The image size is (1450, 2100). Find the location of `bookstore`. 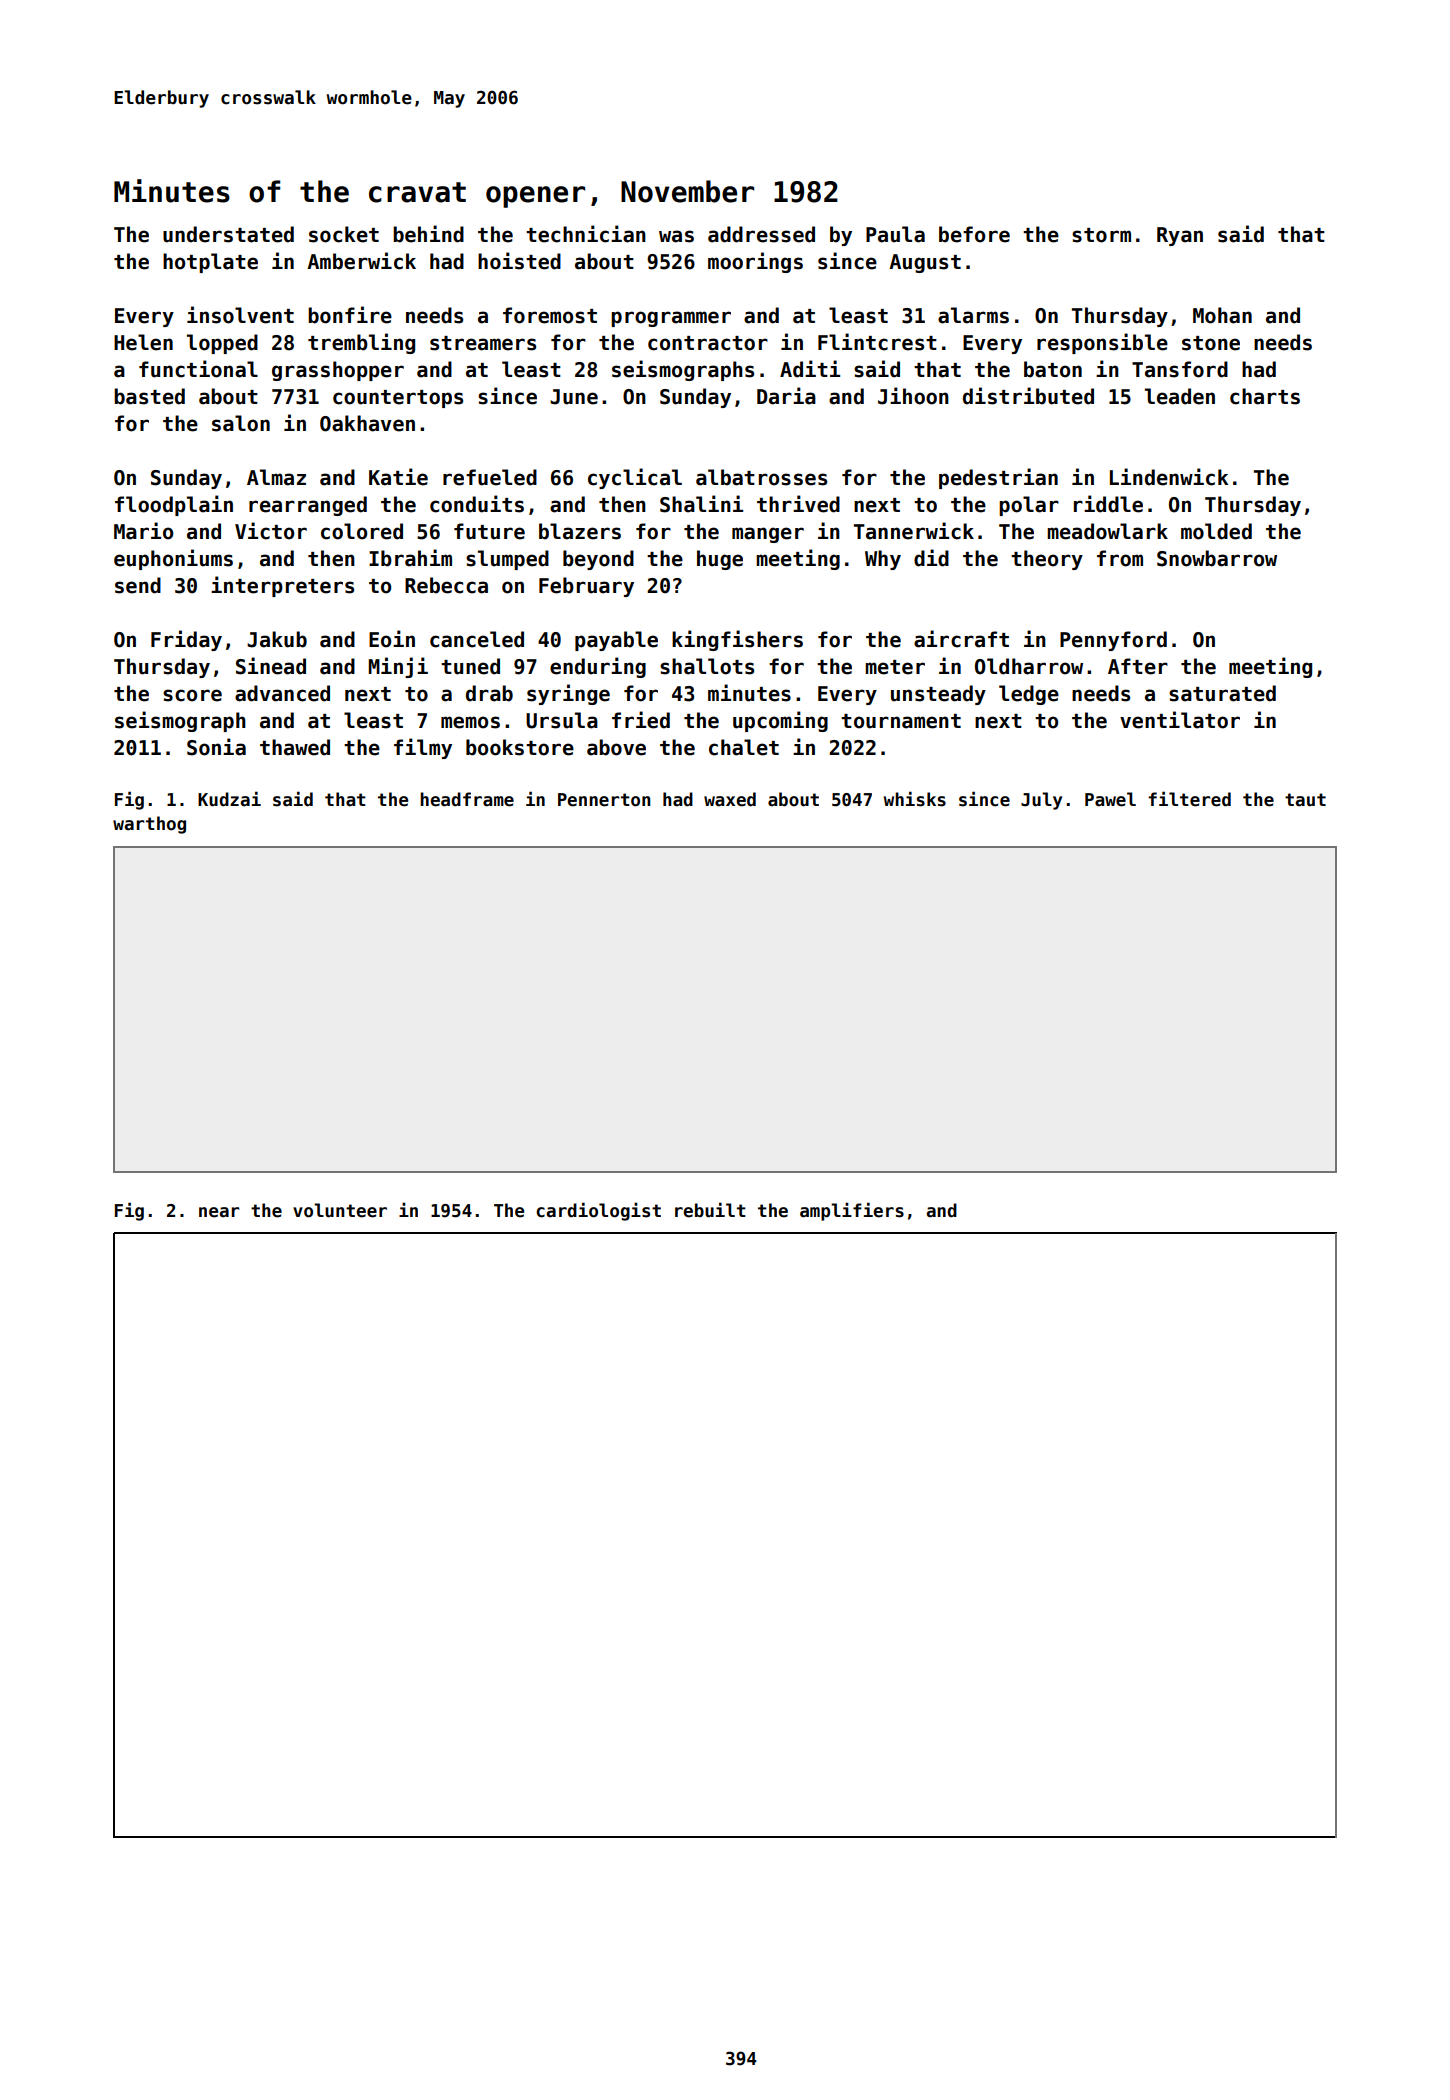

bookstore is located at coordinates (520, 747).
